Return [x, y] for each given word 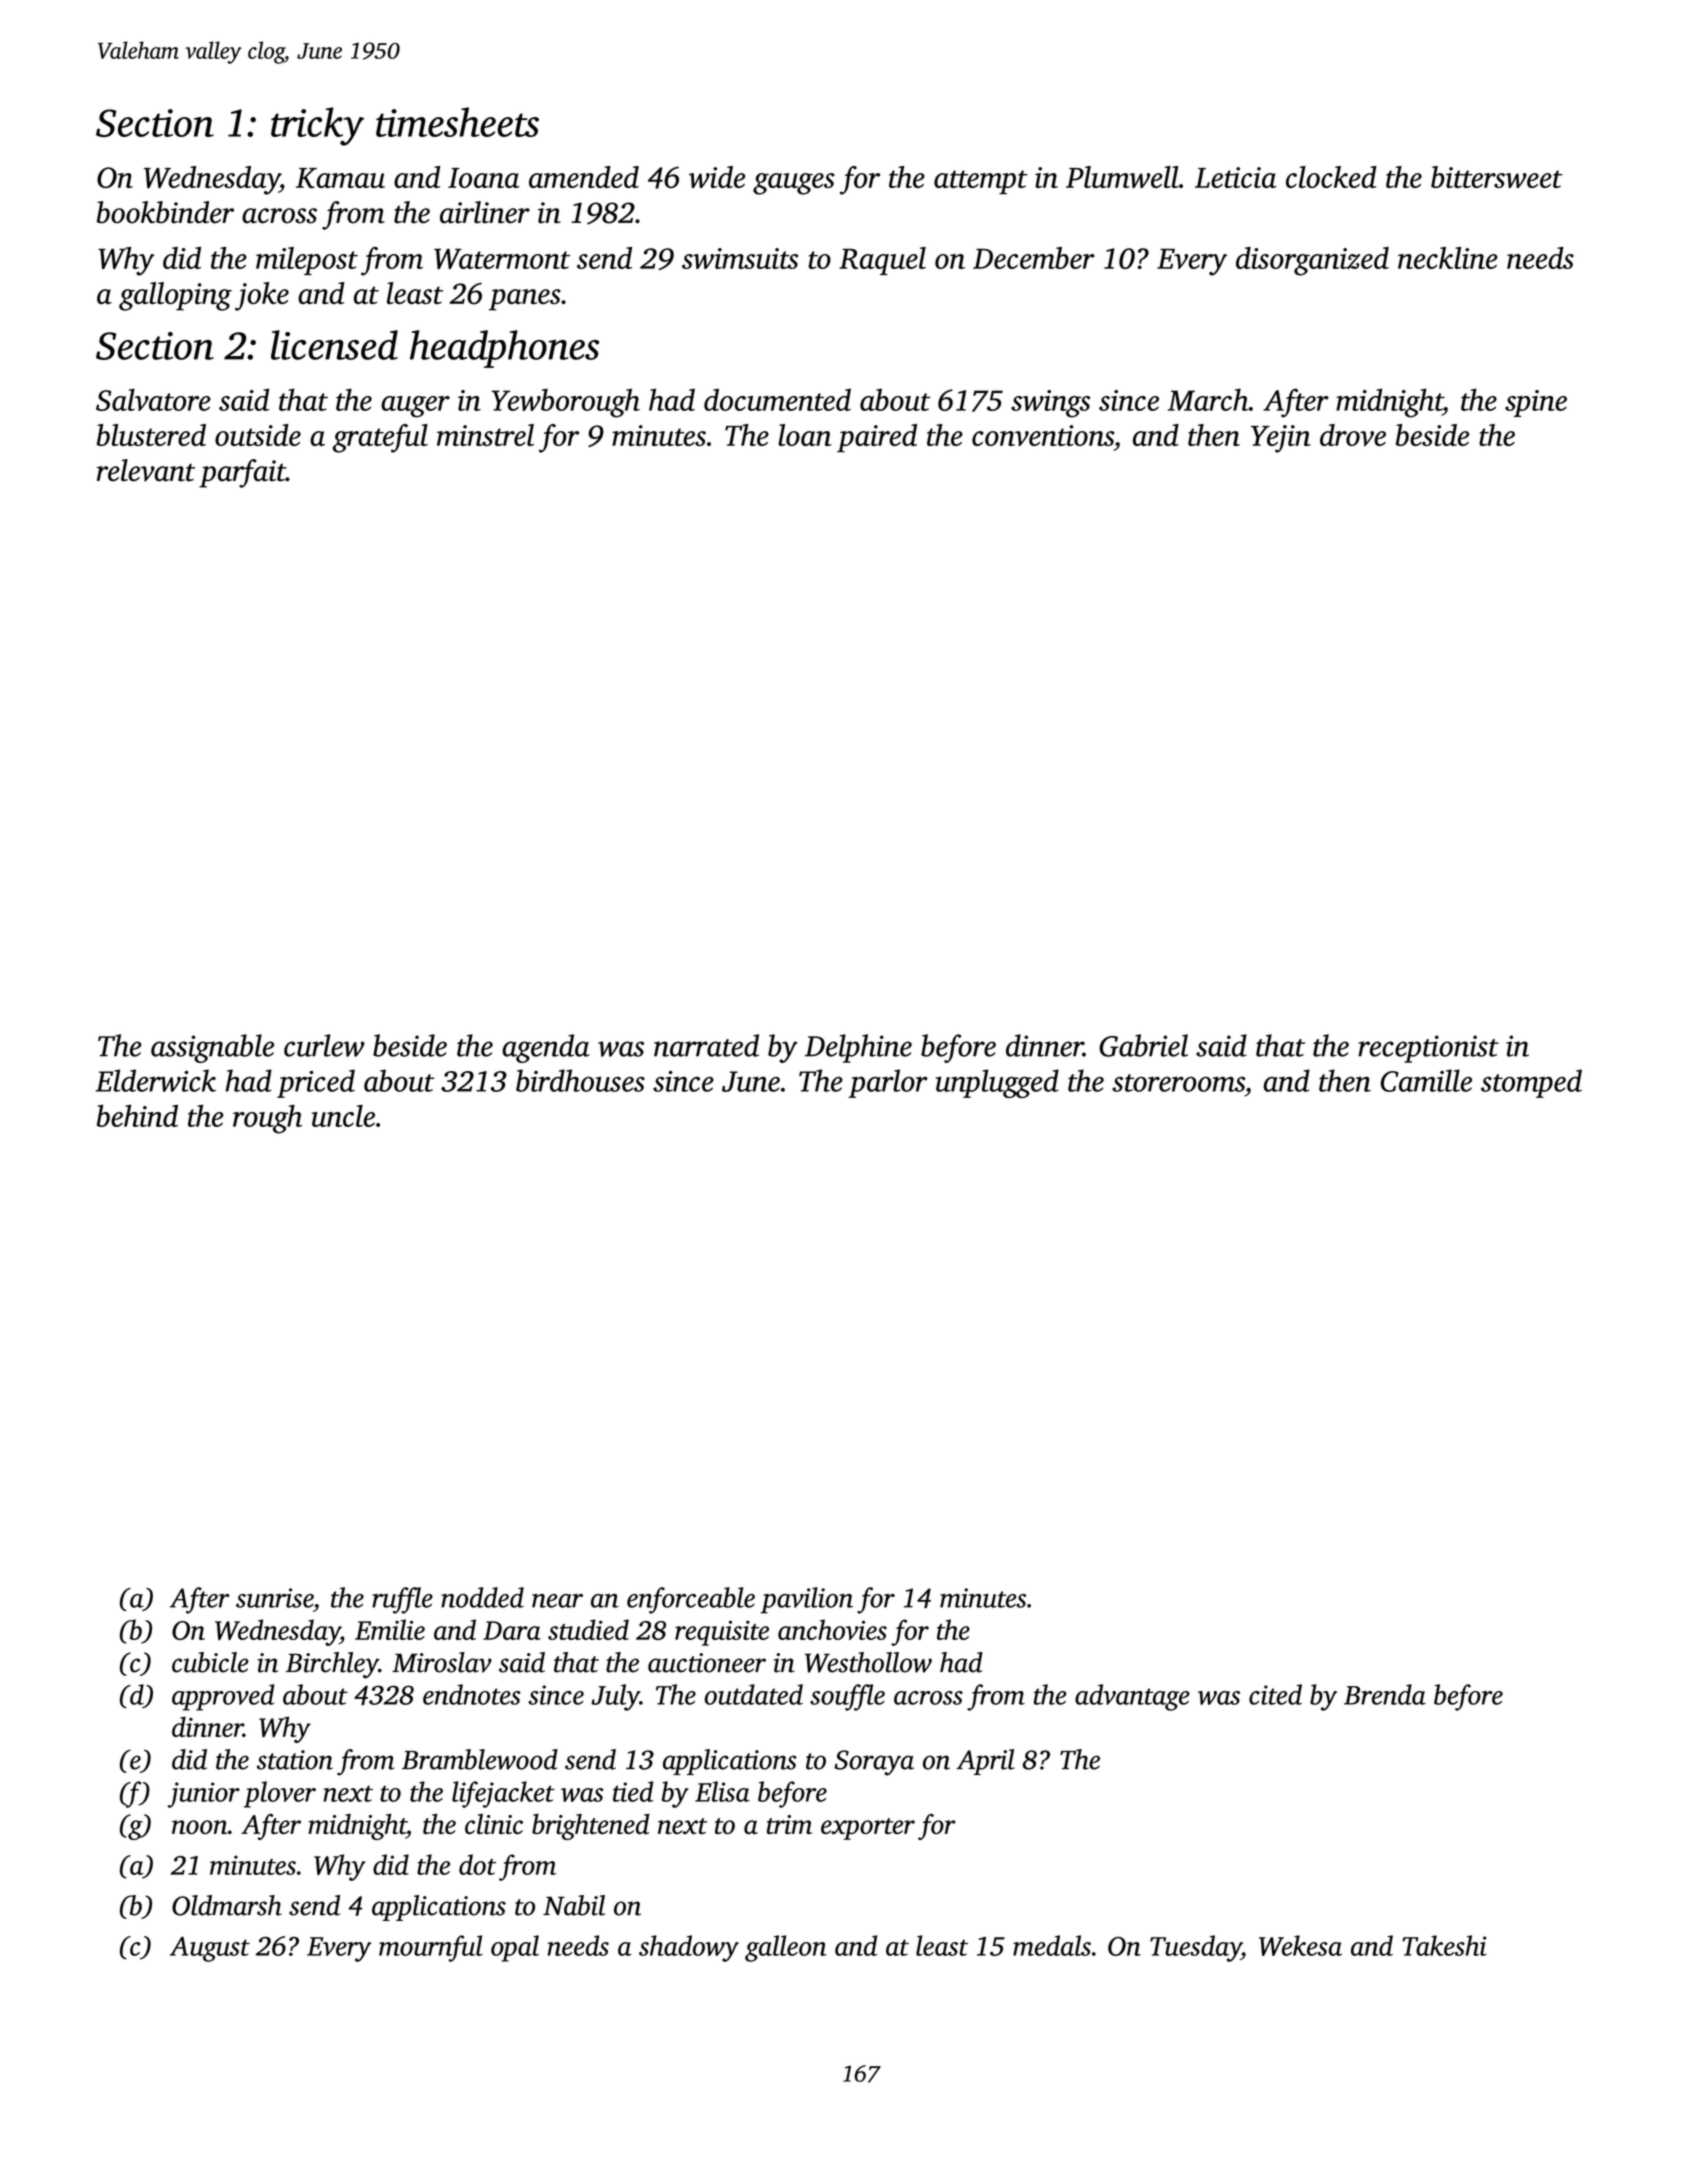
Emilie [390, 1629]
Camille [1426, 1080]
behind [137, 1116]
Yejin [1281, 439]
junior [203, 1795]
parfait [242, 473]
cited [1275, 1694]
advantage [1132, 1697]
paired [877, 438]
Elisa [722, 1791]
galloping [175, 296]
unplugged [997, 1083]
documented [777, 399]
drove [1353, 435]
